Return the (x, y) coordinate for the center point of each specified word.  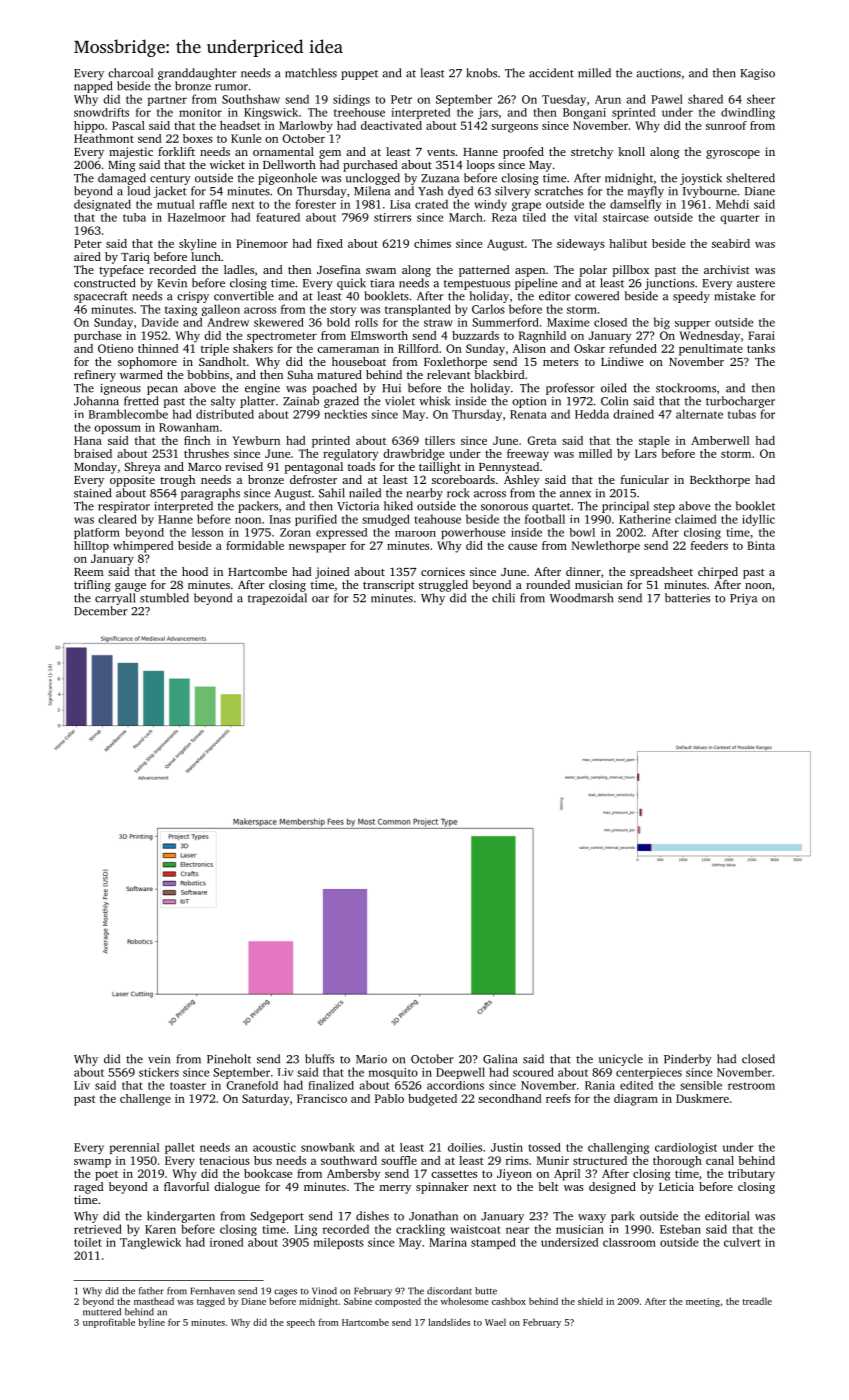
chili (503, 598)
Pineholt (229, 1059)
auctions (658, 73)
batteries (687, 598)
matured (339, 374)
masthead (154, 1301)
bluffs (319, 1059)
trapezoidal (277, 599)
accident (551, 73)
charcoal (130, 73)
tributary (751, 1175)
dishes (372, 1216)
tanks (761, 348)
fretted (141, 401)
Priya (743, 599)
